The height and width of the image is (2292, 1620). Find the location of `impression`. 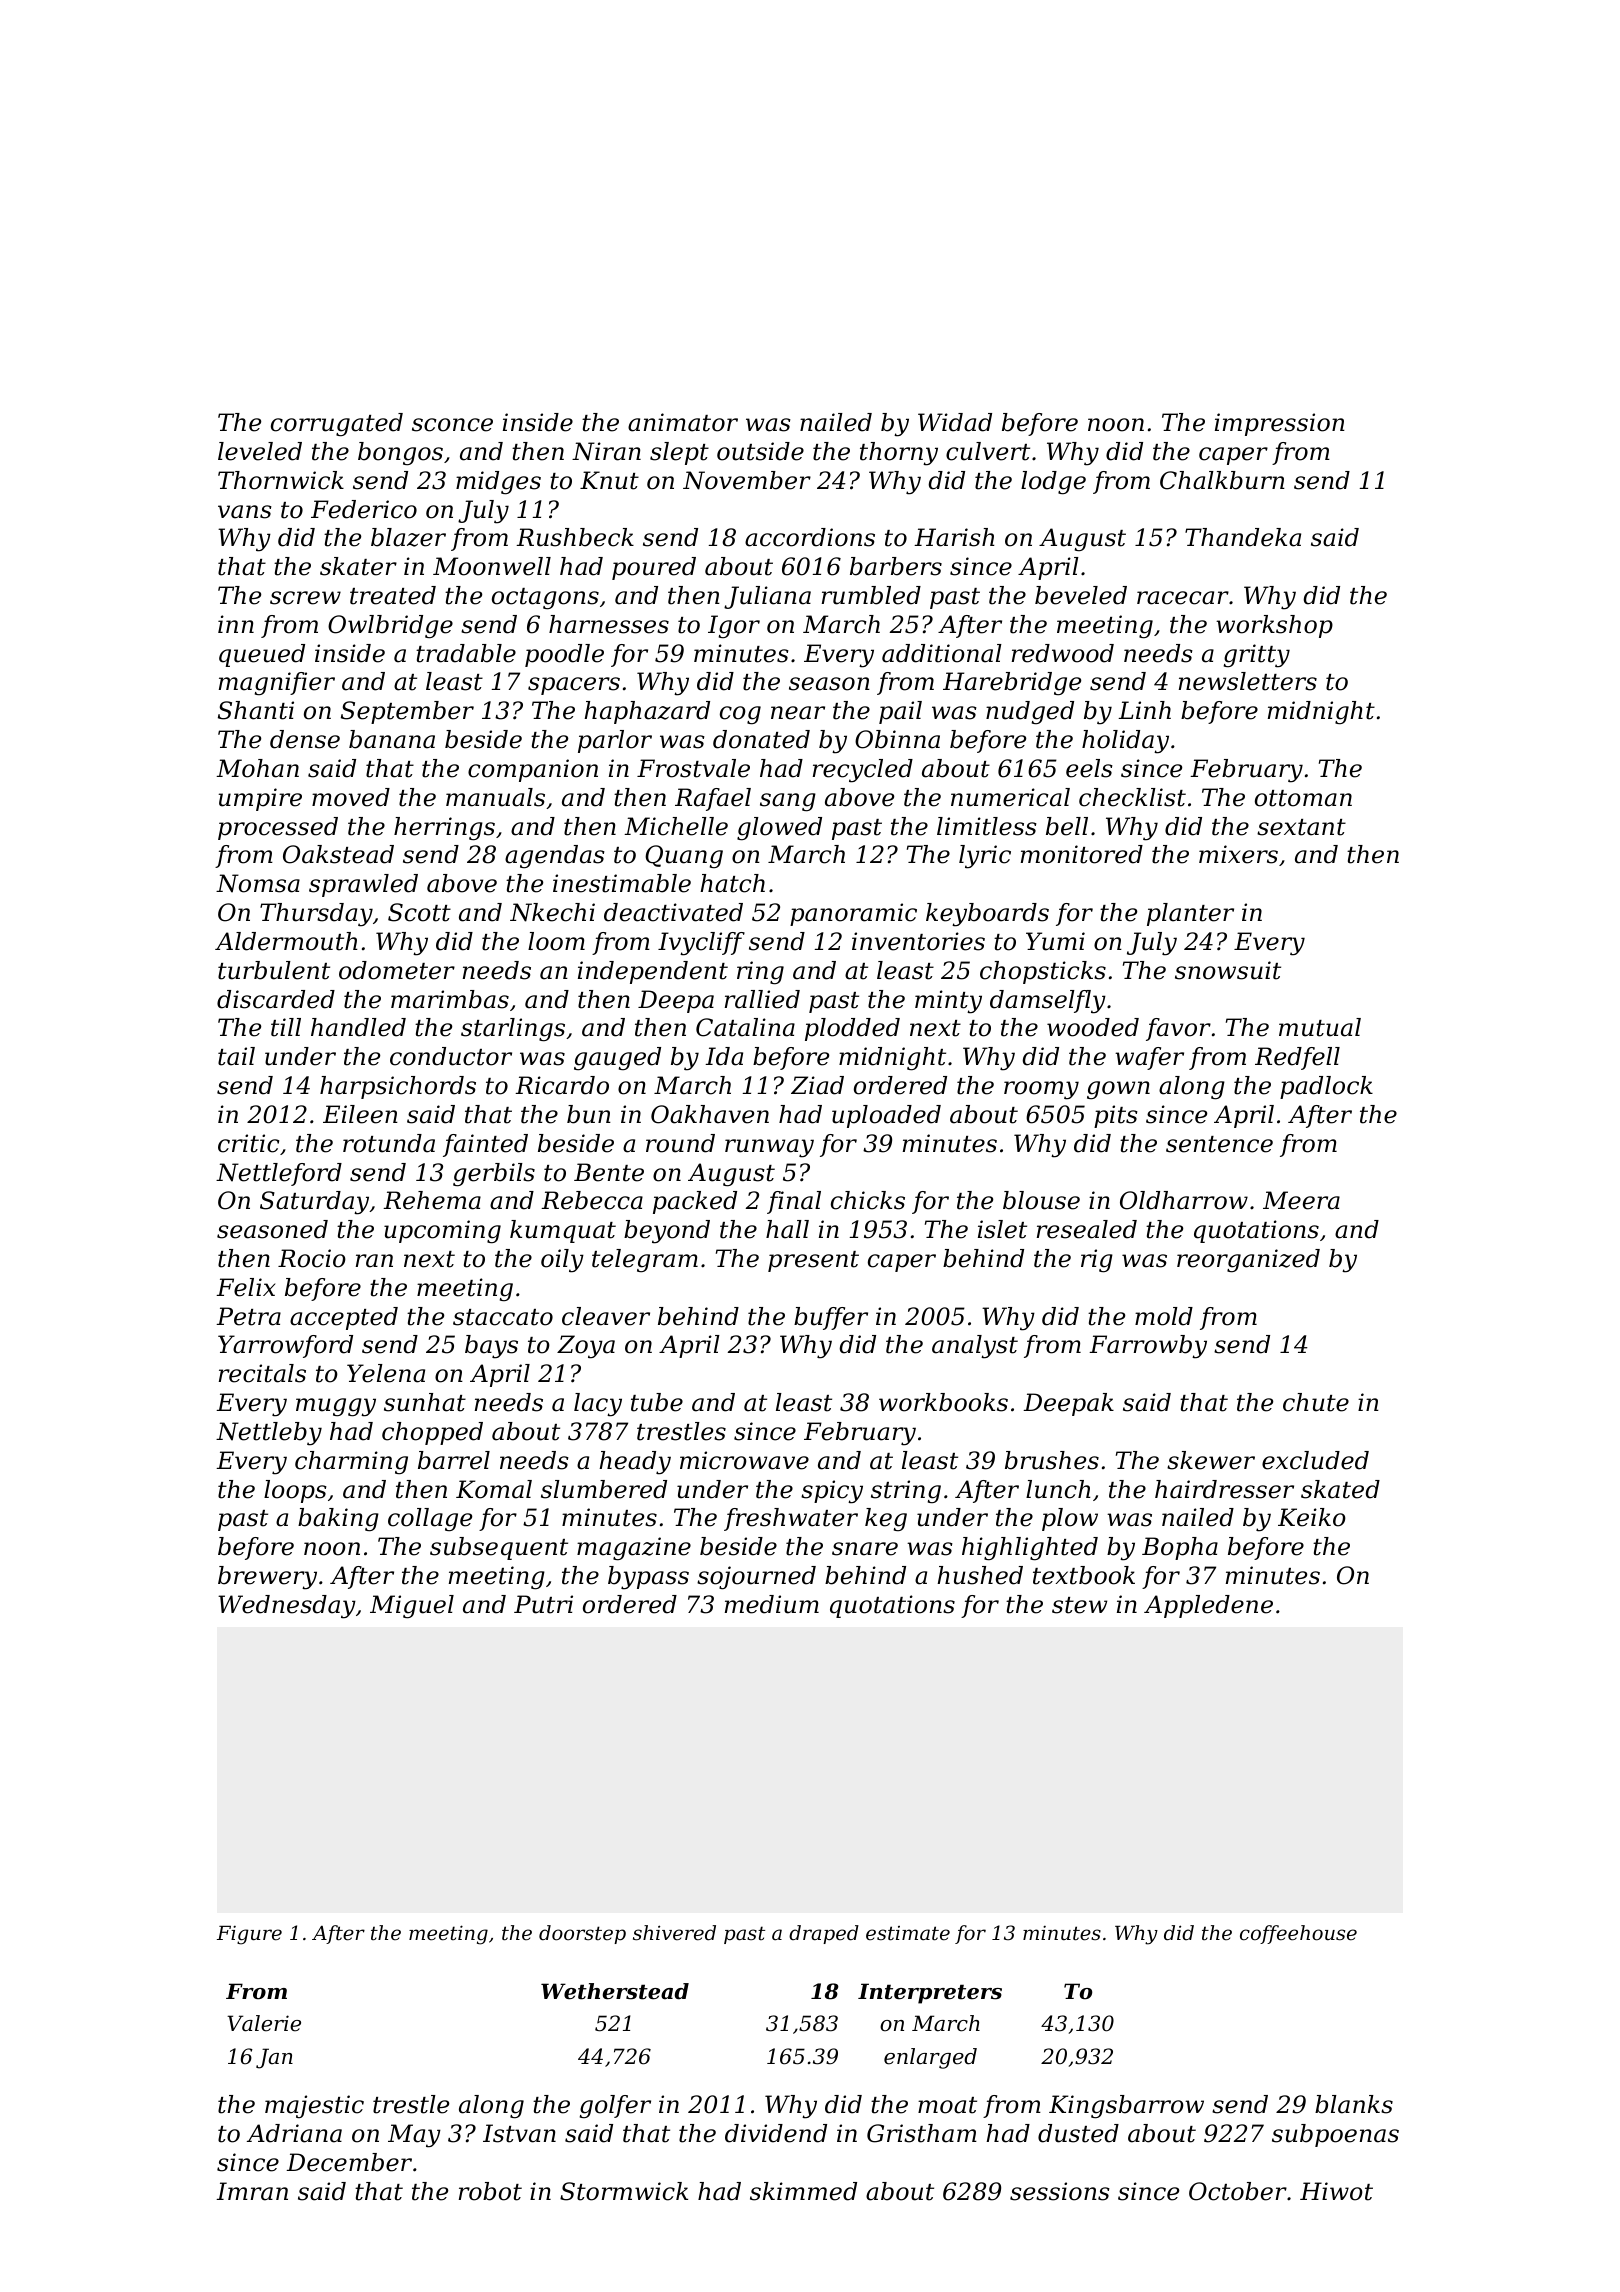

impression is located at coordinates (1280, 424).
